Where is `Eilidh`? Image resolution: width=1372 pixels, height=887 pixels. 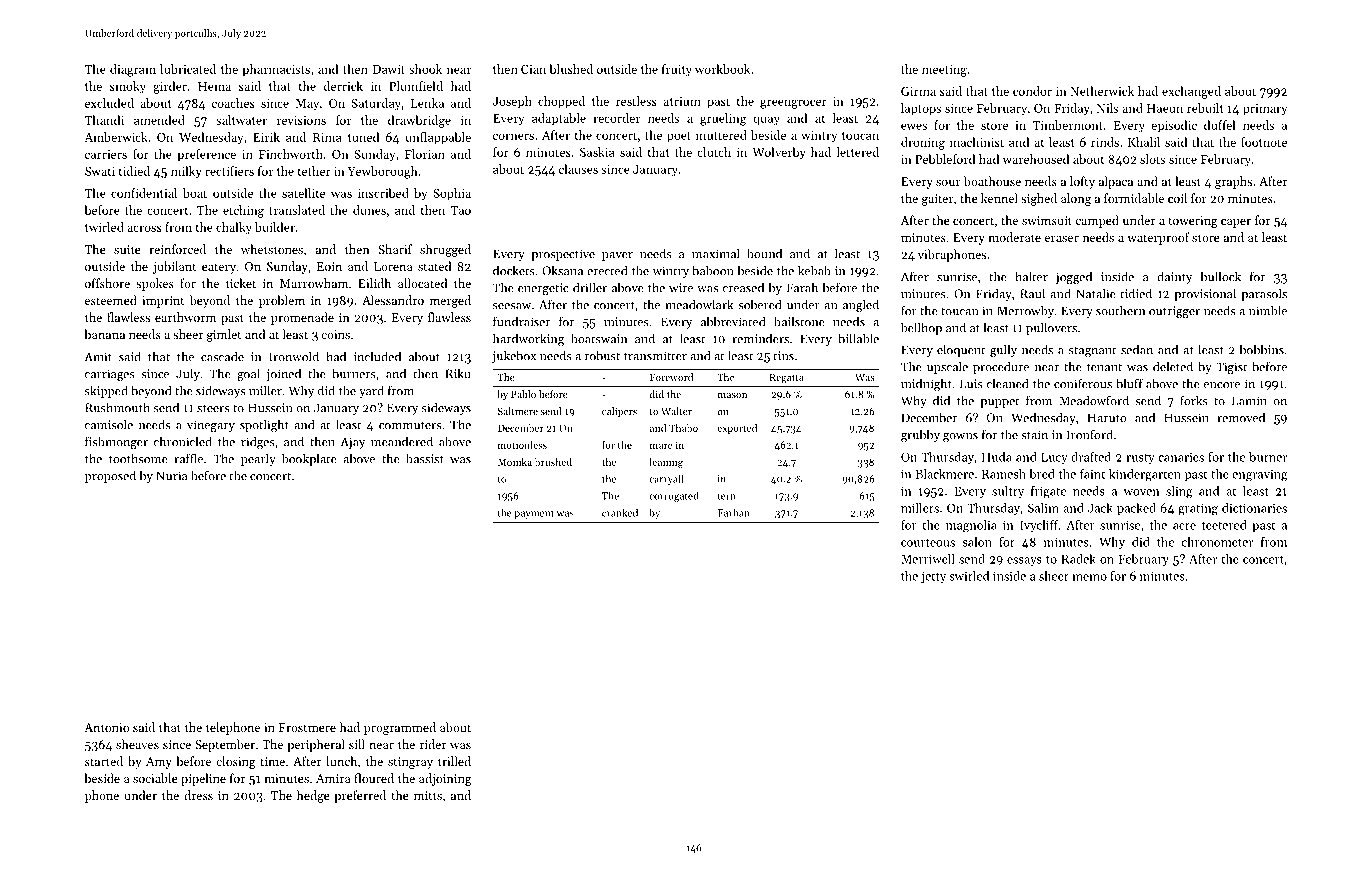 Eilidh is located at coordinates (374, 283).
